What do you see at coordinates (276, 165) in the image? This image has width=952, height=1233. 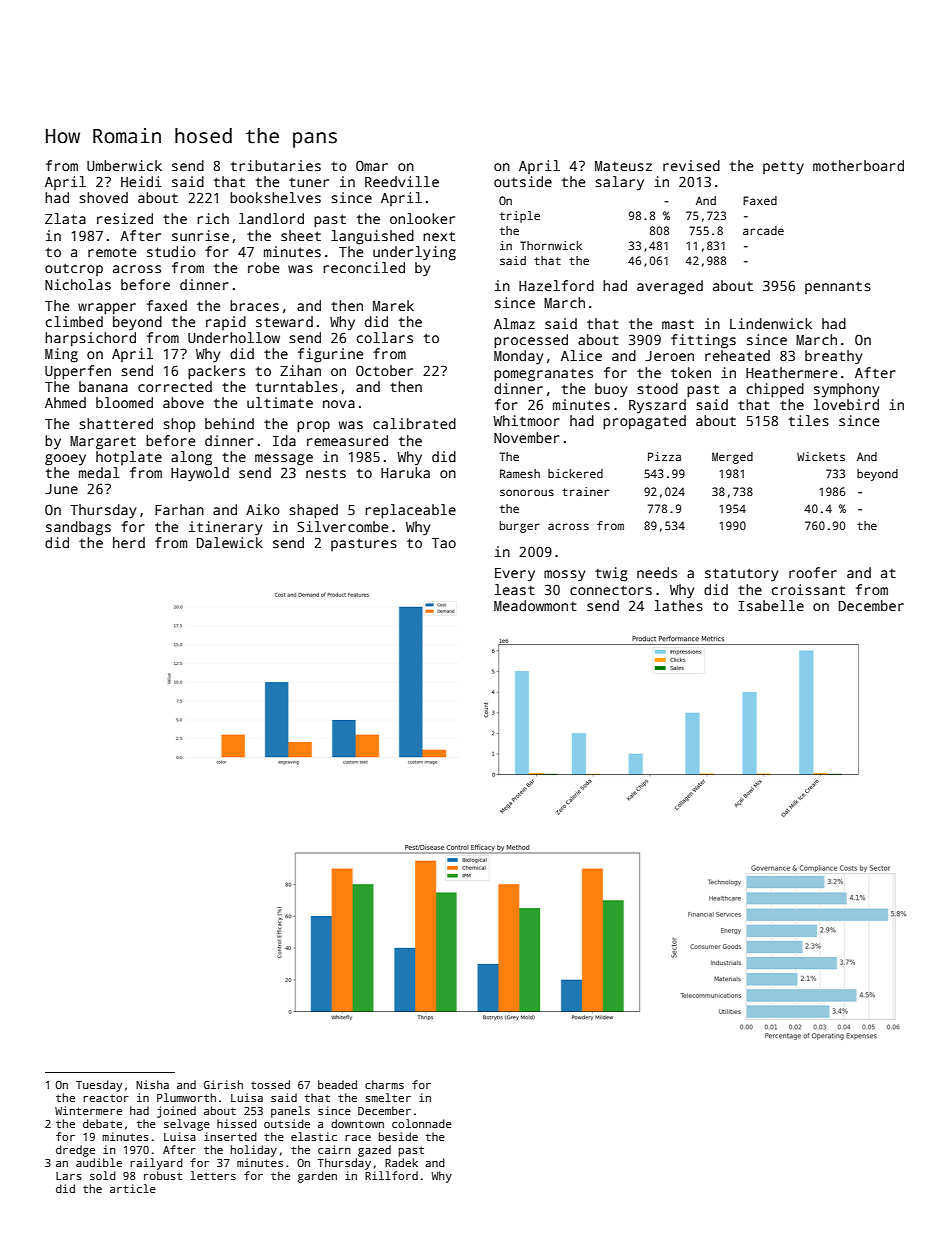 I see `tributaries` at bounding box center [276, 165].
